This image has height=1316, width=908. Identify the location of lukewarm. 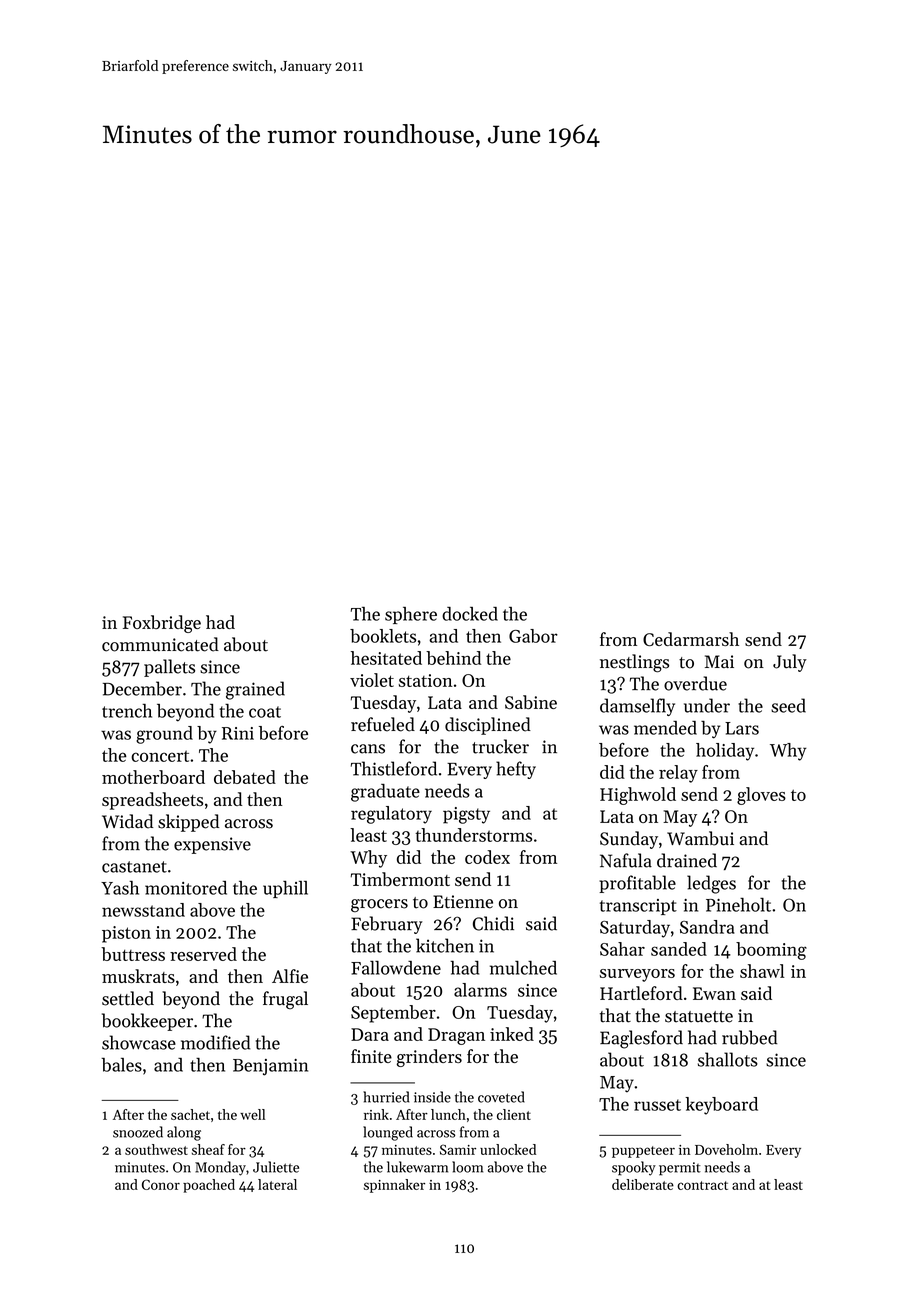
(417, 1167).
